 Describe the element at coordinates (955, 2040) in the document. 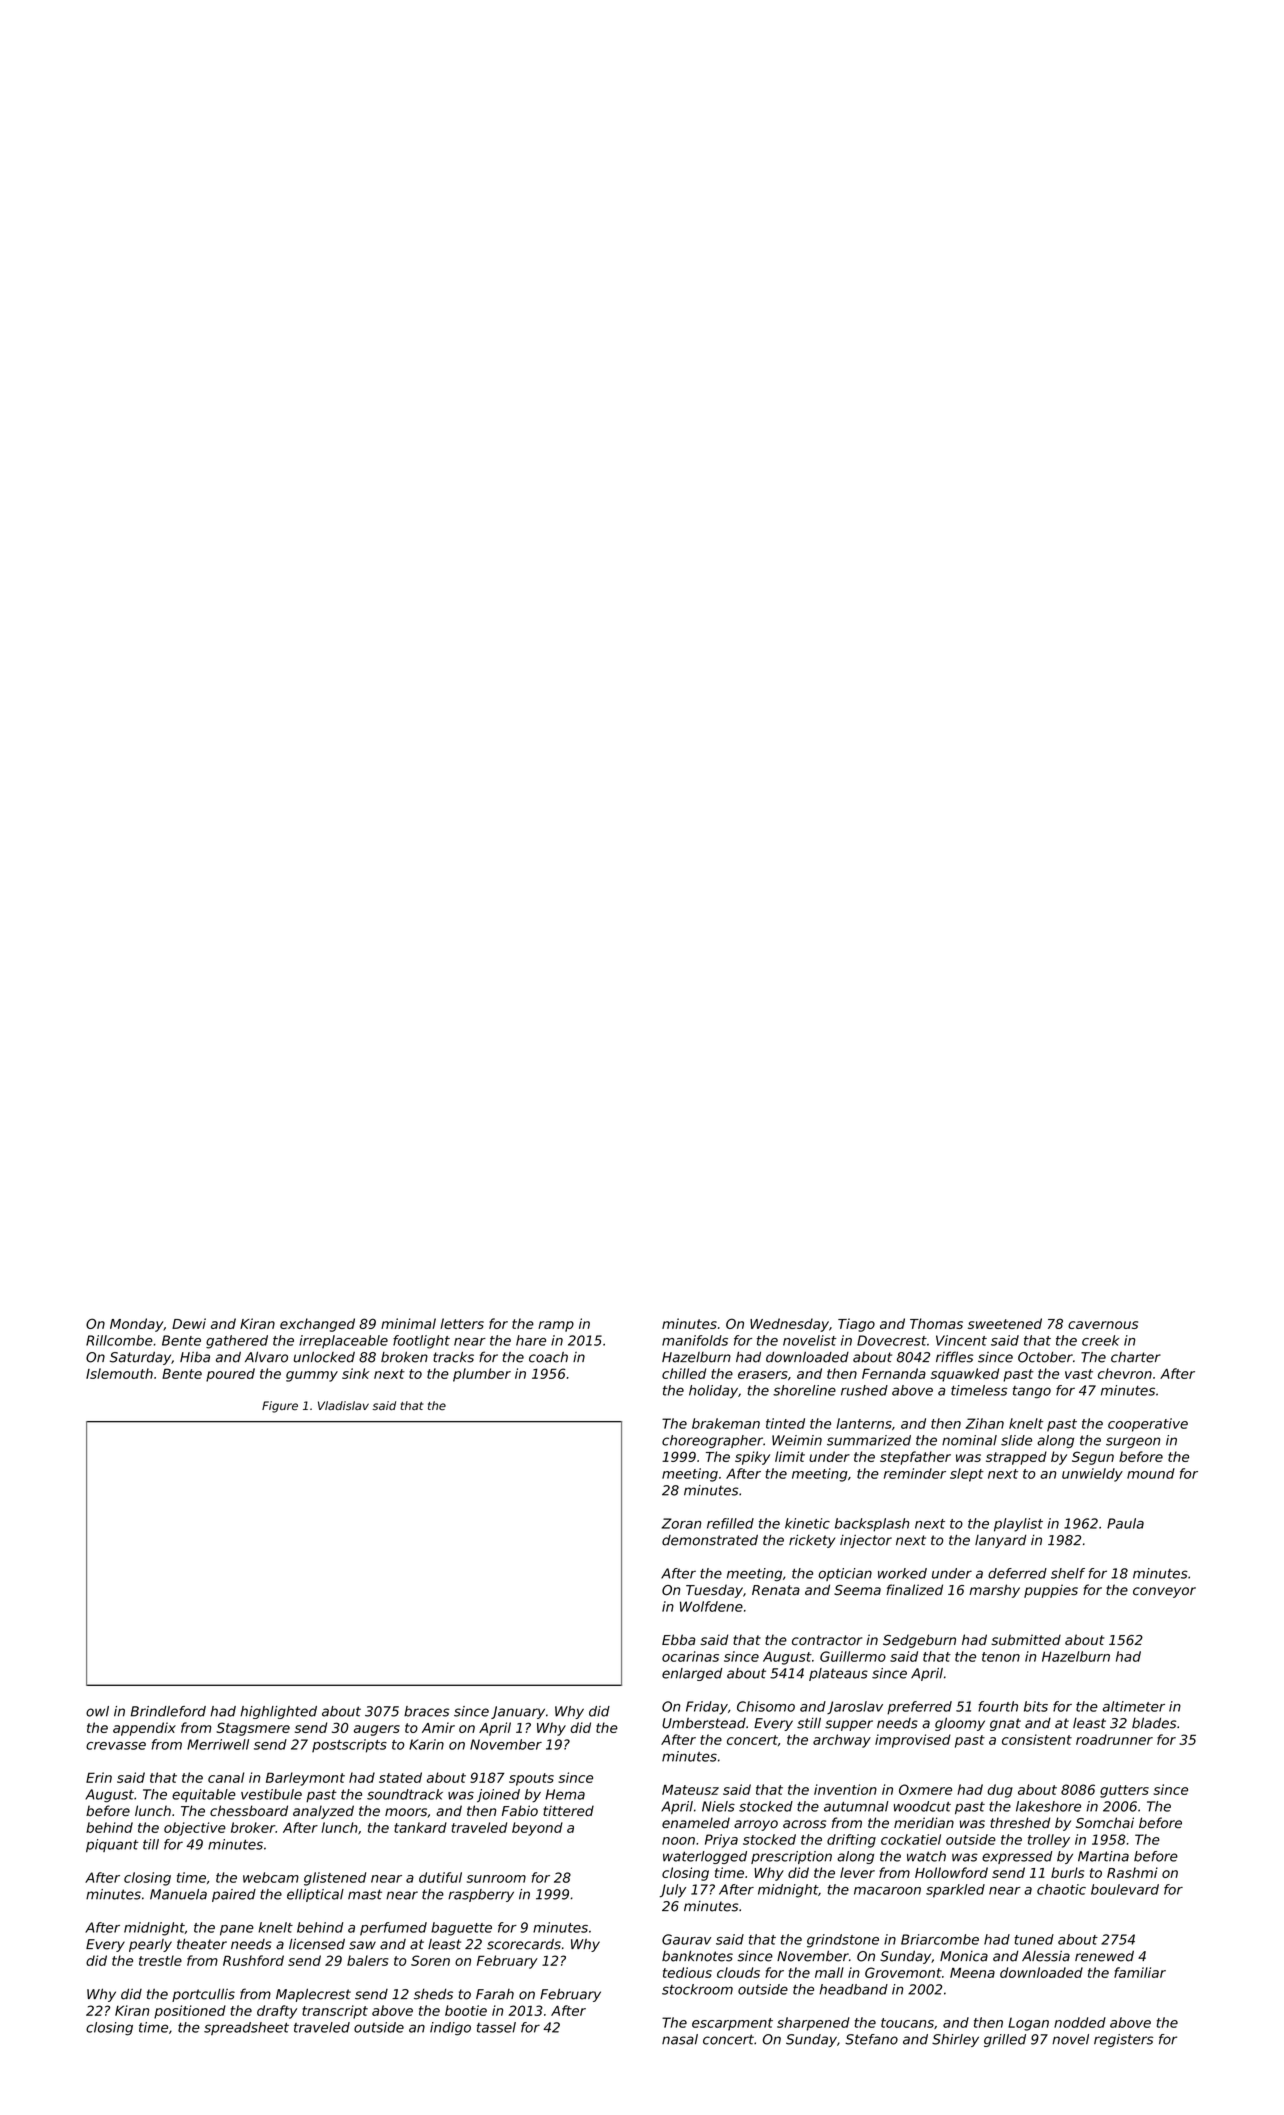

I see `Shirley` at that location.
